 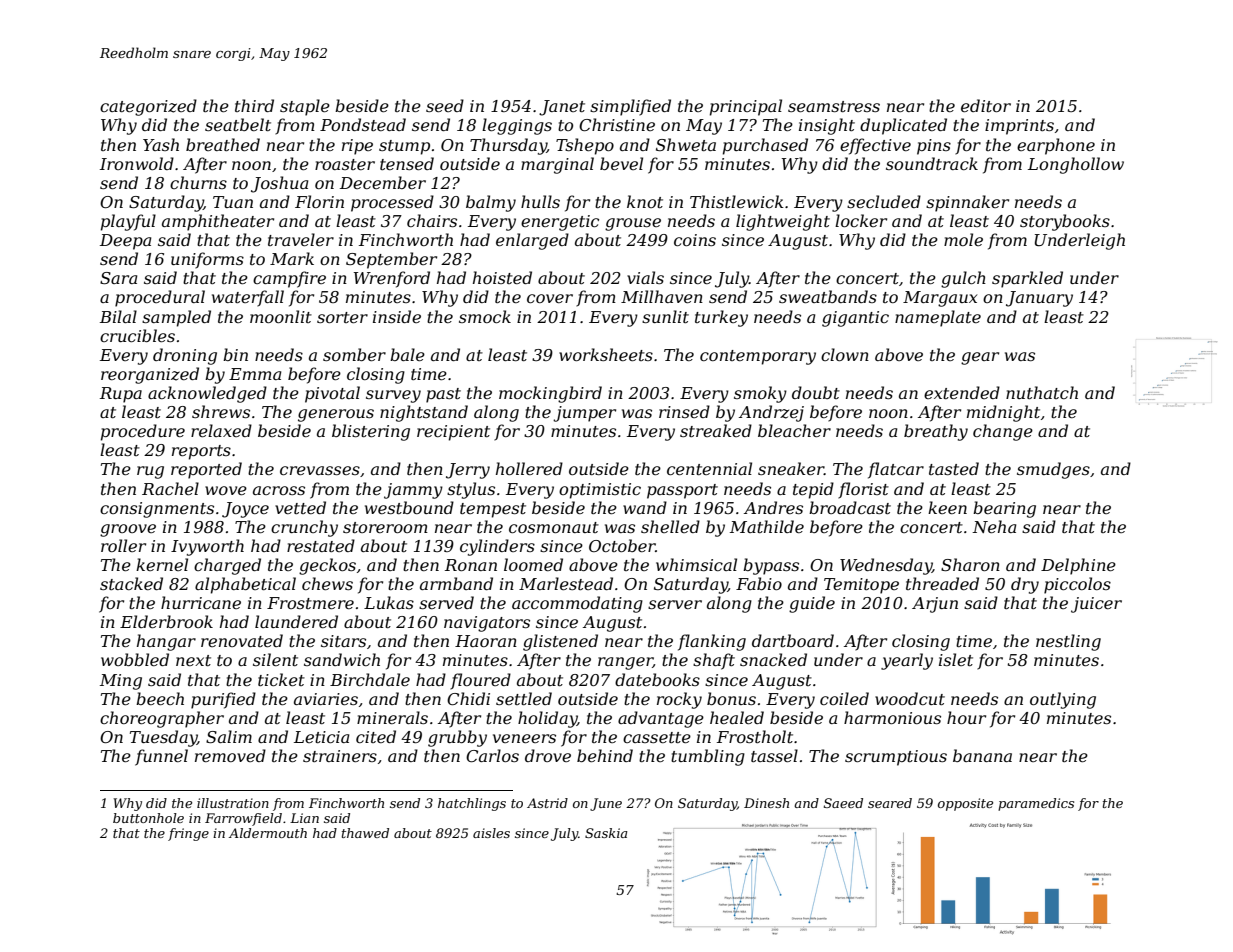 What do you see at coordinates (445, 105) in the image?
I see `seed` at bounding box center [445, 105].
